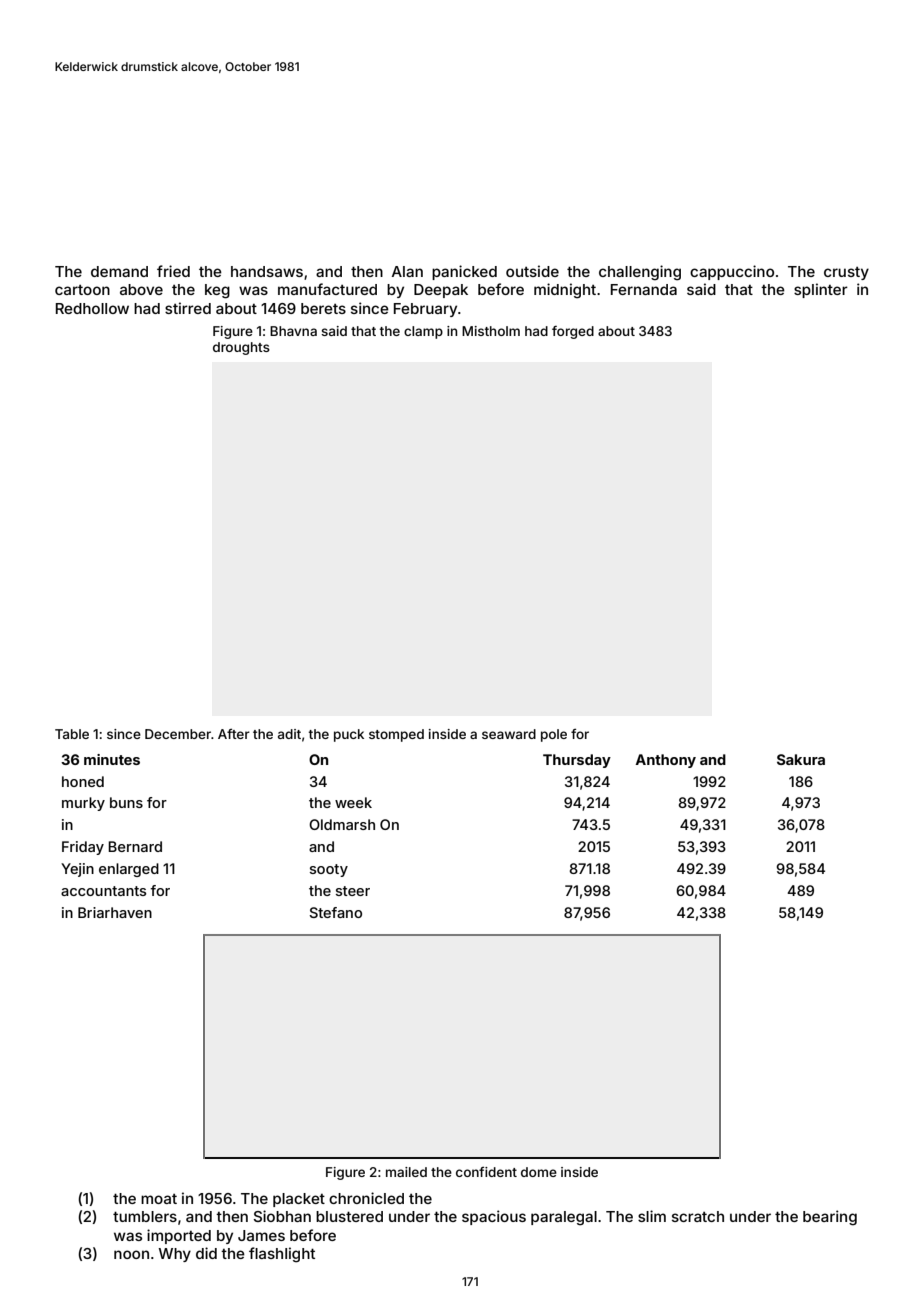 This screenshot has height=1308, width=924. What do you see at coordinates (830, 1218) in the screenshot?
I see `bearing` at bounding box center [830, 1218].
